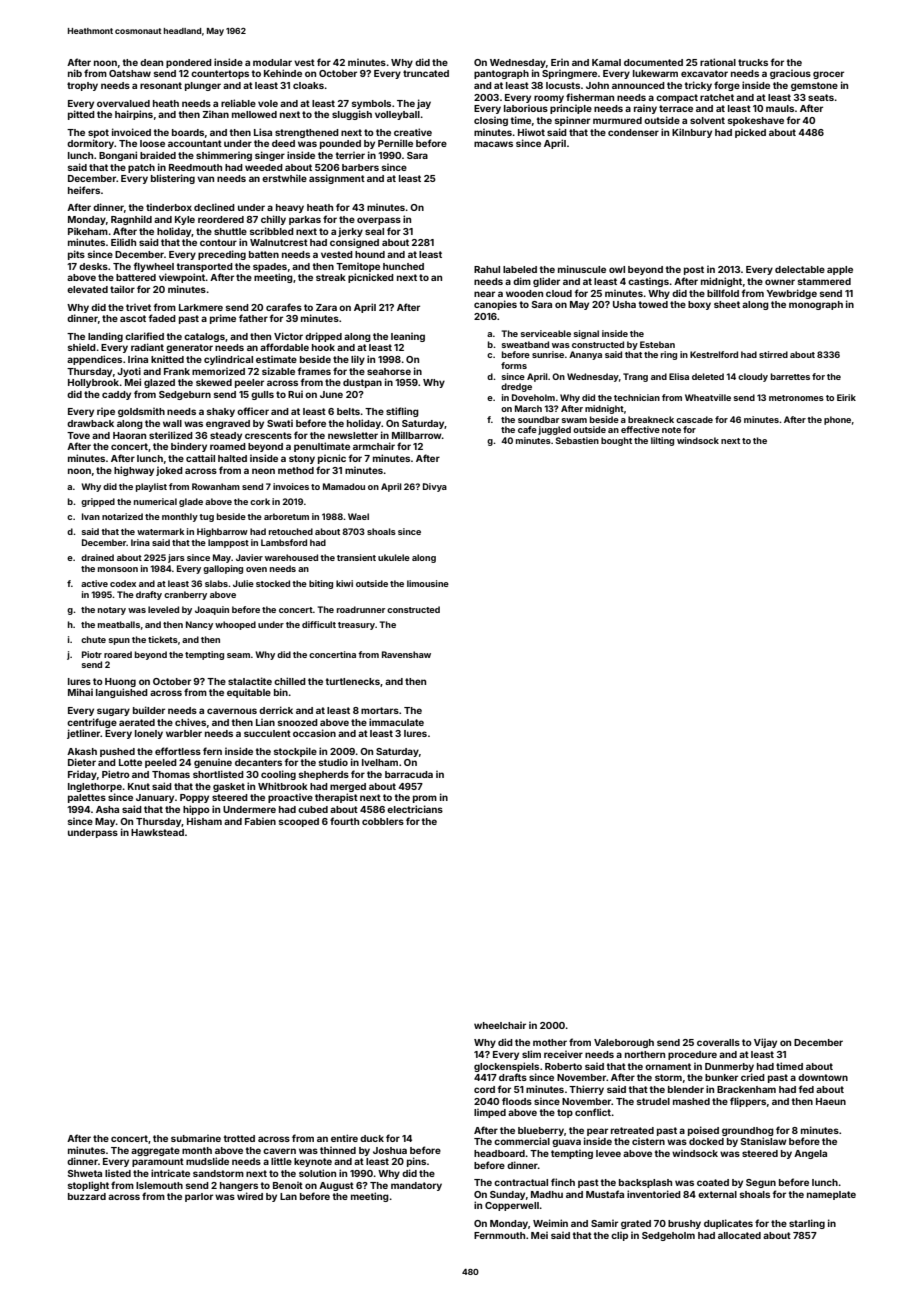 Image resolution: width=924 pixels, height=1308 pixels. Describe the element at coordinates (790, 376) in the page. I see `barrettes` at that location.
